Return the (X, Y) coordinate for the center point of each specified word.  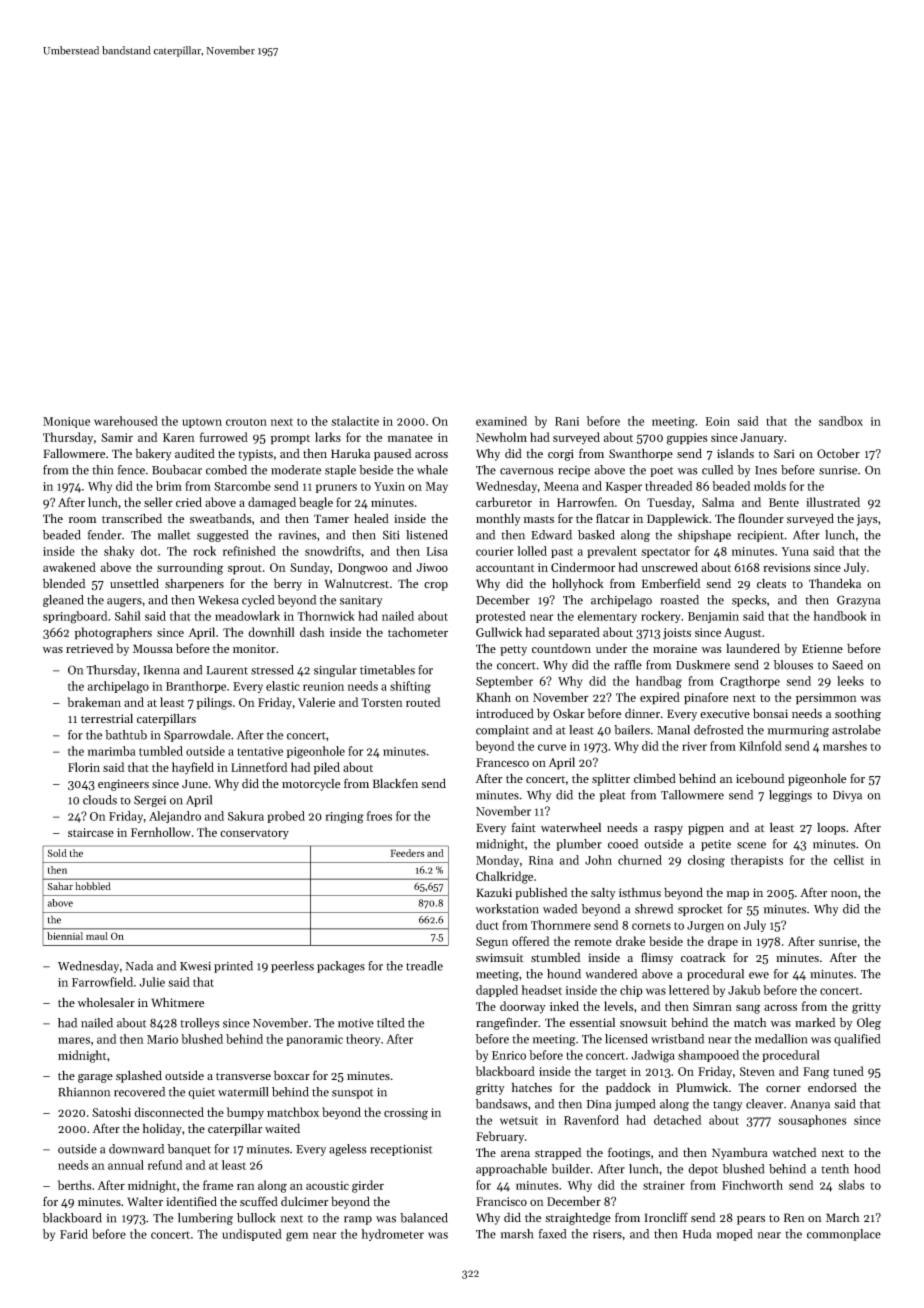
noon (844, 894)
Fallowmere (74, 453)
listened (427, 535)
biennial (65, 936)
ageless (348, 1150)
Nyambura (740, 1153)
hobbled (93, 886)
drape (723, 942)
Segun (492, 943)
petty (513, 651)
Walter (145, 1201)
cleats (771, 583)
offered (531, 941)
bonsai (770, 713)
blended (64, 583)
